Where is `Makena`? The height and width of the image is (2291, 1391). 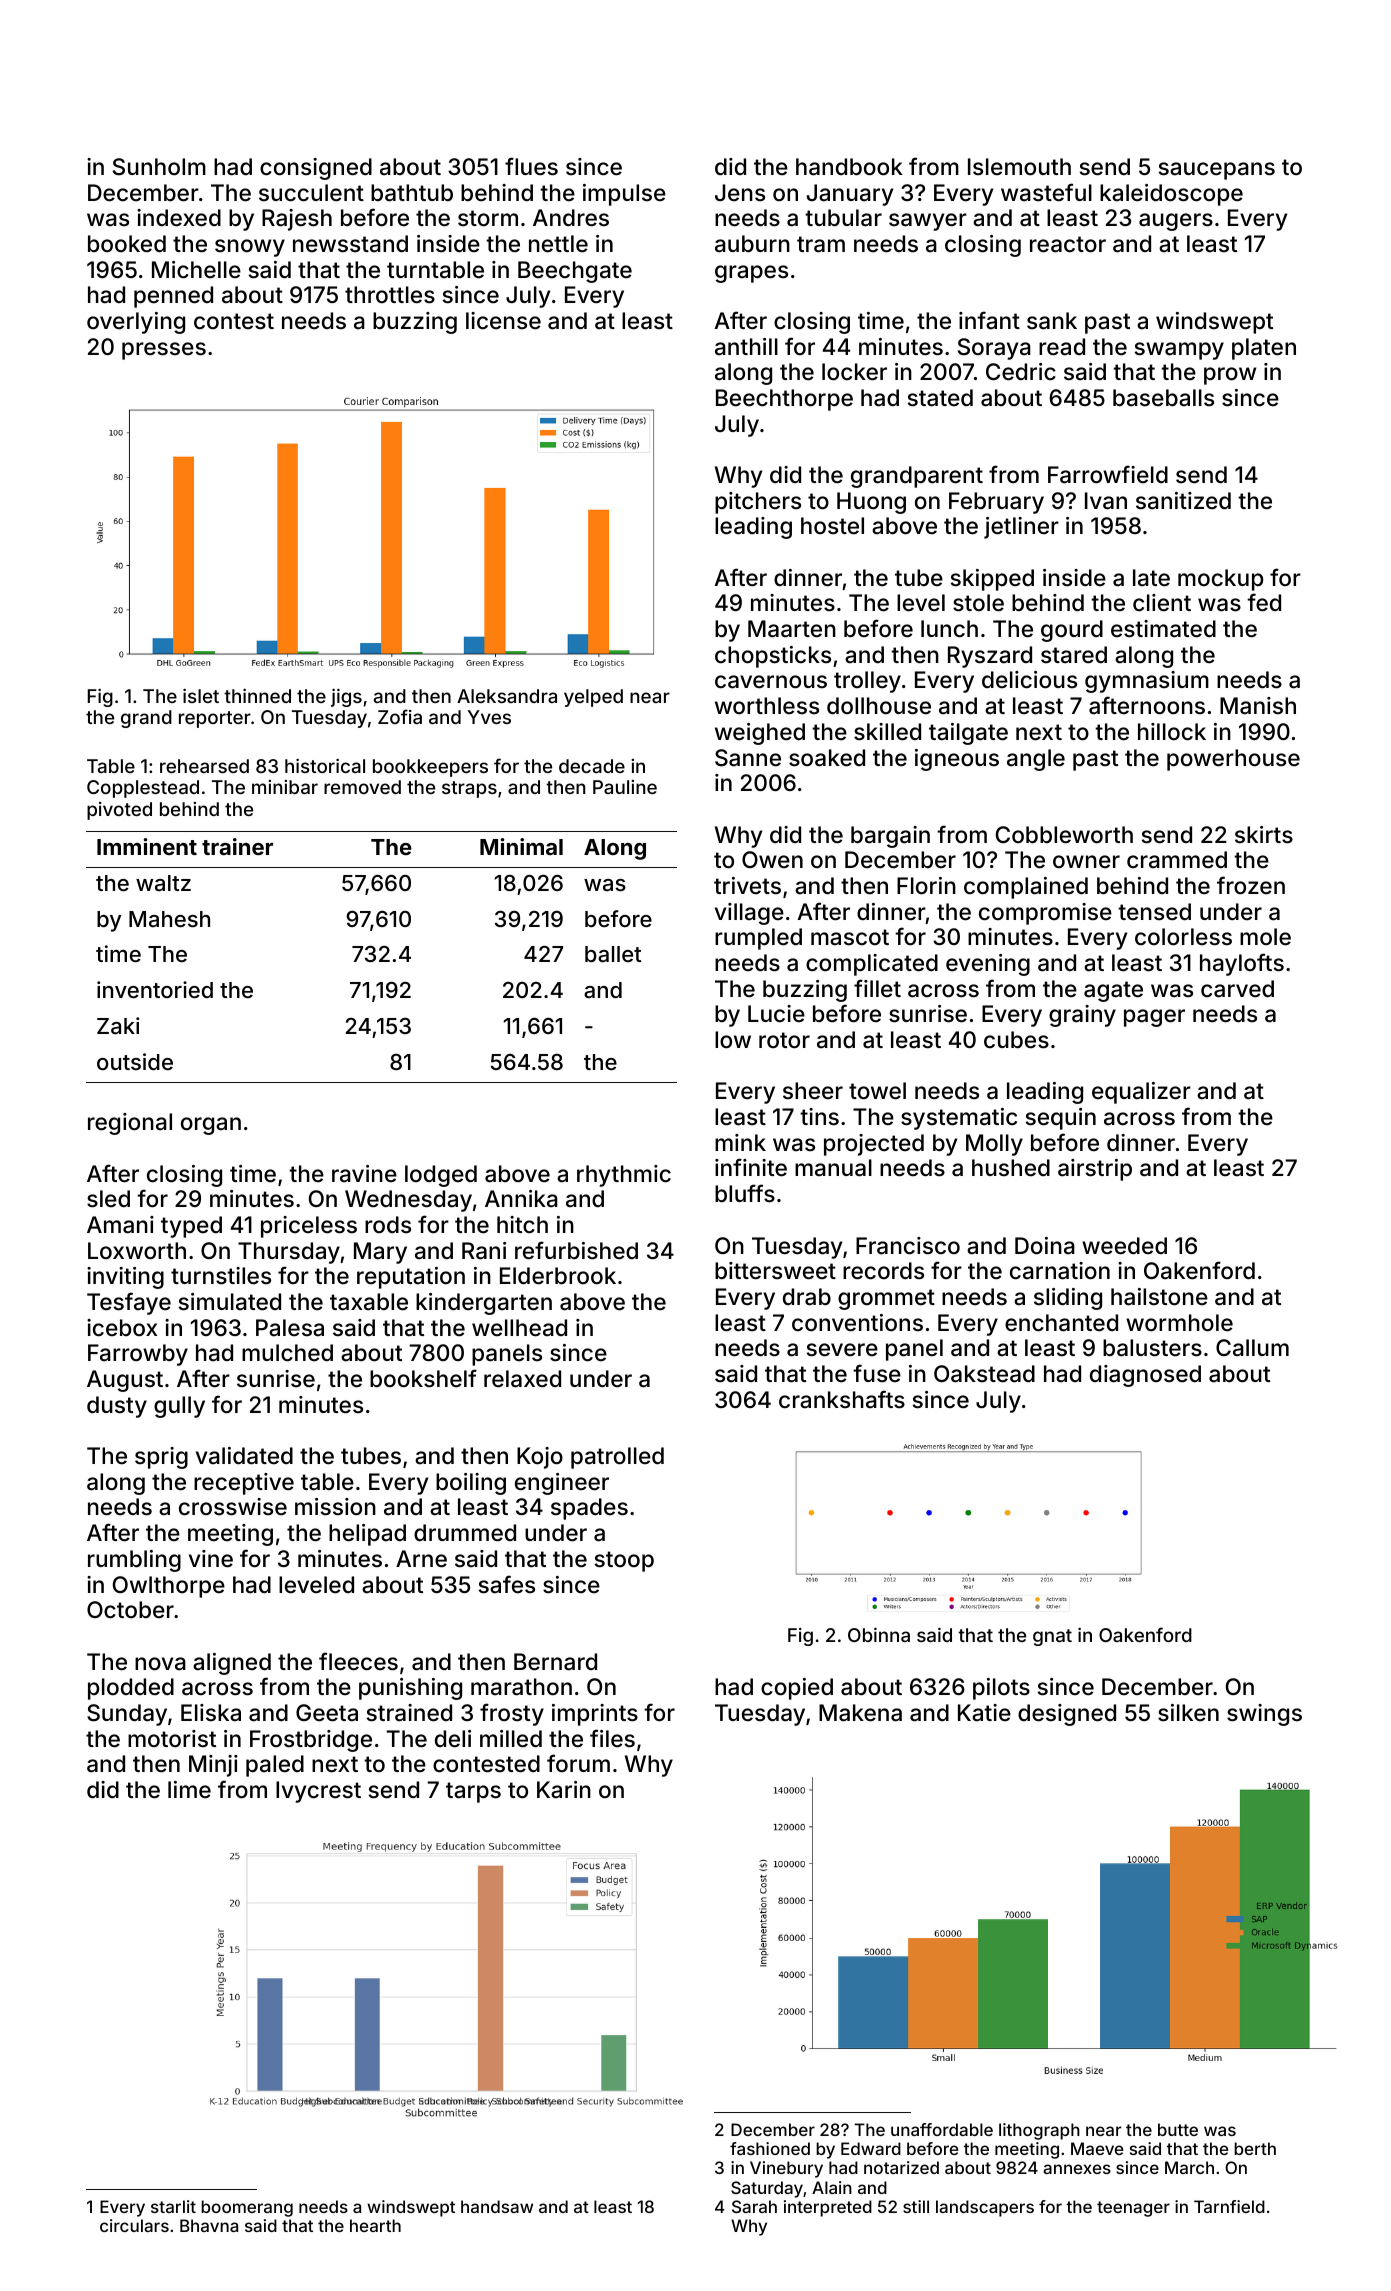
Makena is located at coordinates (860, 1713).
